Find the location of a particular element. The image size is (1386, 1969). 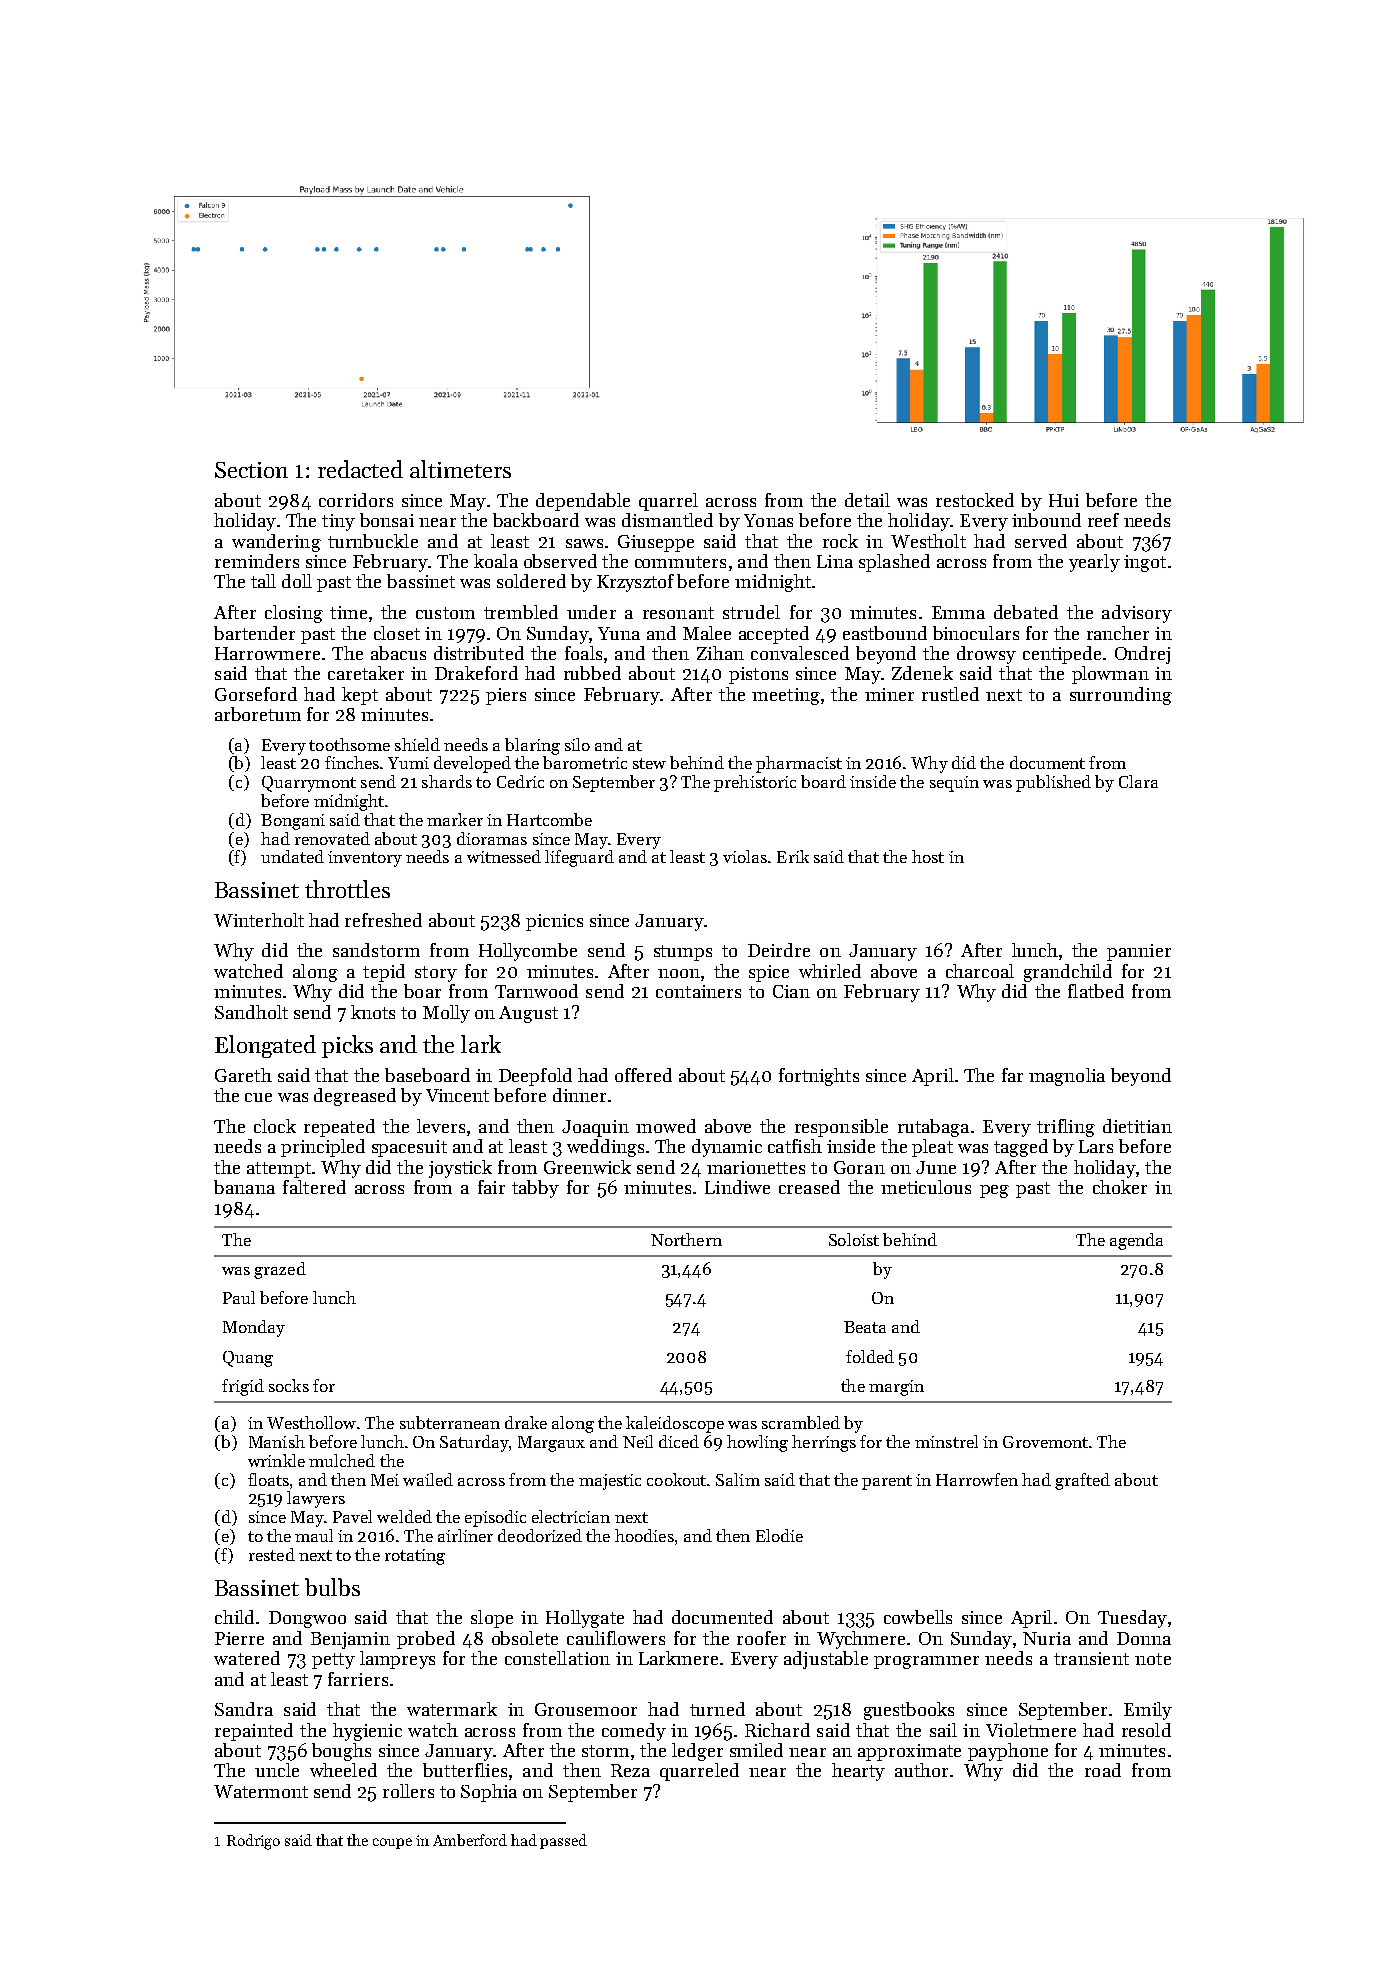

detail is located at coordinates (867, 500).
